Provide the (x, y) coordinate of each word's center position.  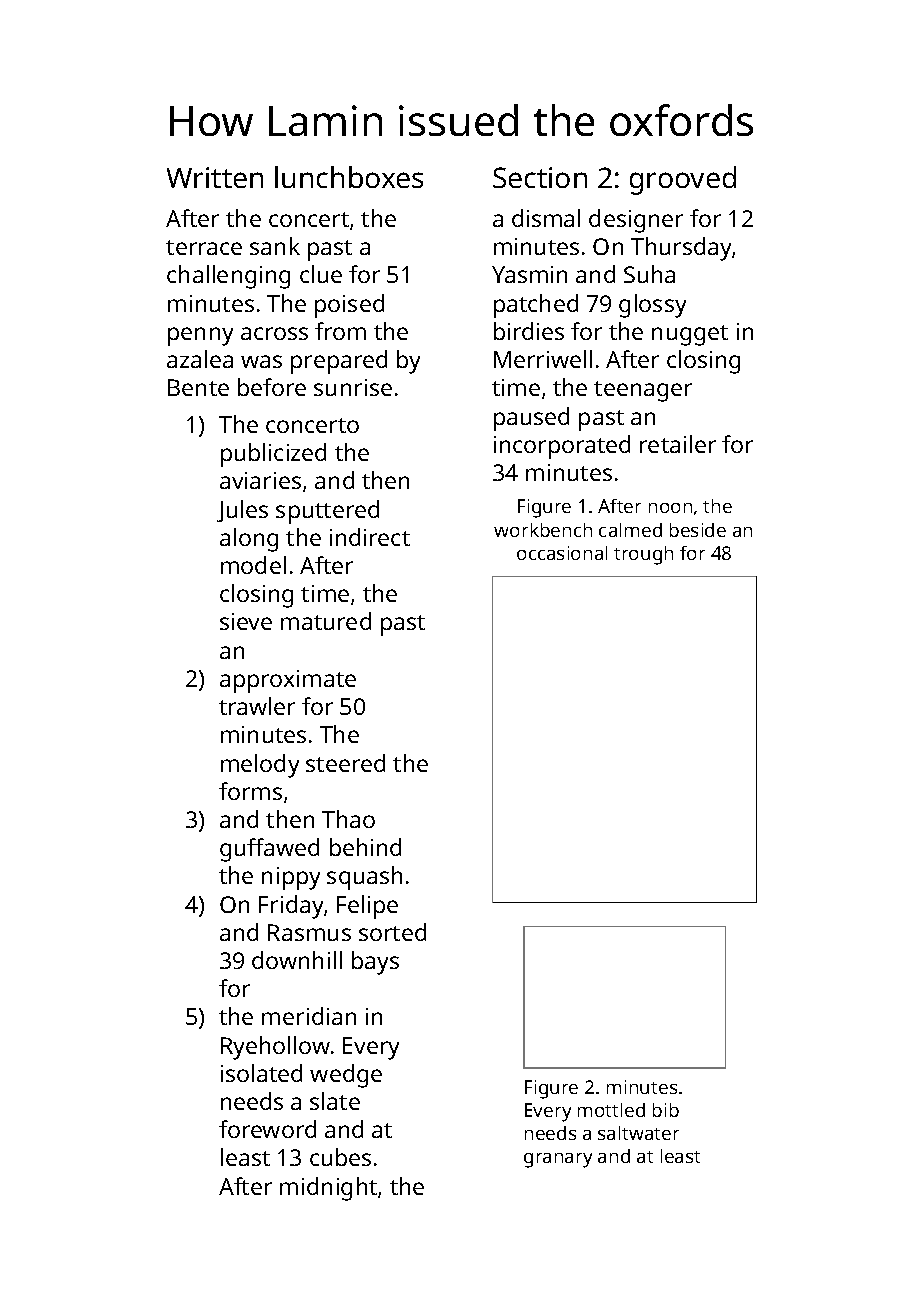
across (274, 333)
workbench (543, 530)
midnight (328, 1189)
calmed (630, 530)
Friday (291, 907)
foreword (267, 1129)
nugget (690, 335)
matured (326, 621)
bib (666, 1110)
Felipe (367, 907)
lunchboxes (349, 177)
